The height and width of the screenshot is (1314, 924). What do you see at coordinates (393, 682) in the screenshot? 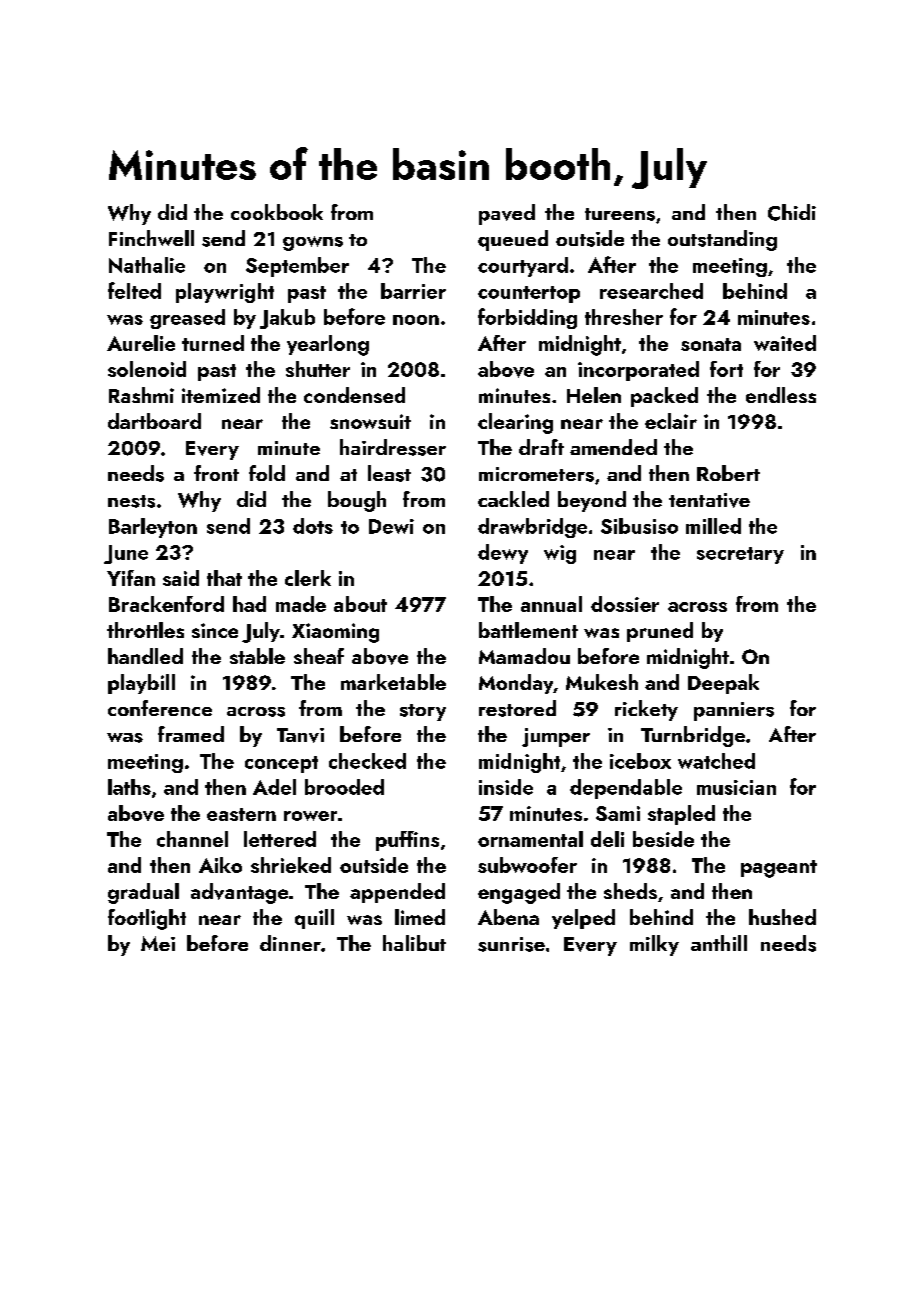
I see `marketable` at bounding box center [393, 682].
